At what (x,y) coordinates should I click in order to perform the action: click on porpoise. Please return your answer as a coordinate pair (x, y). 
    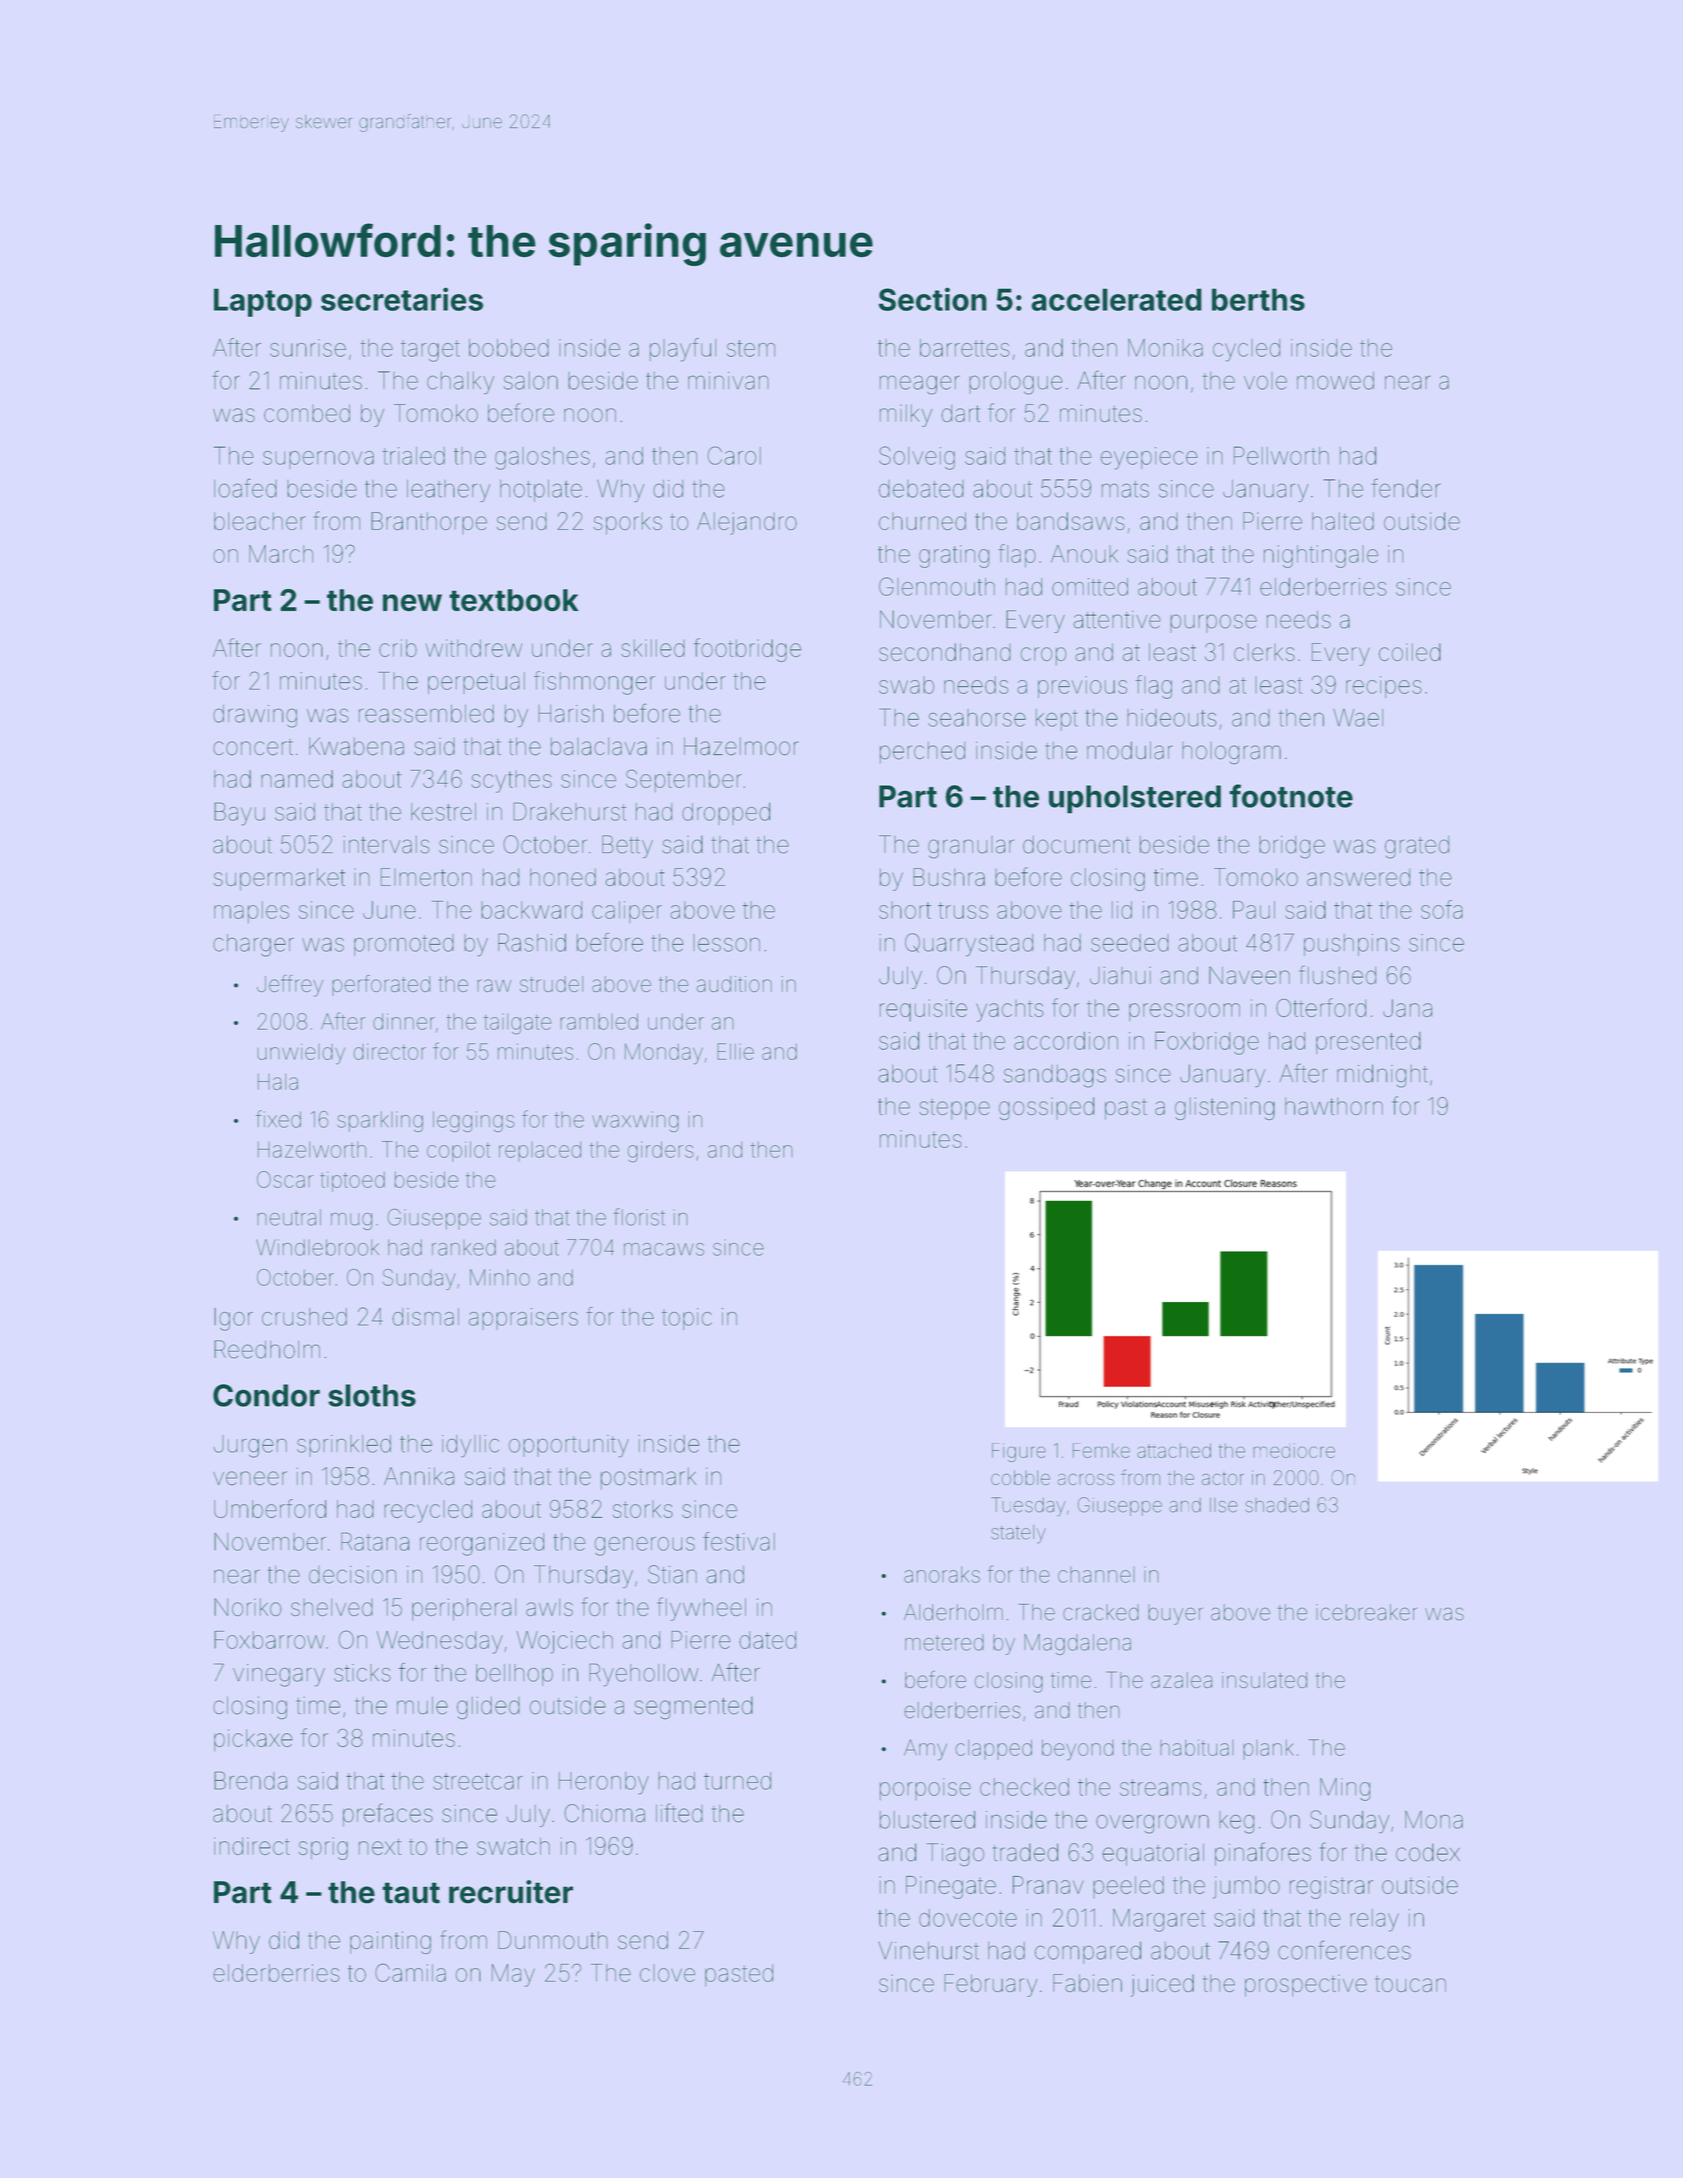
    Looking at the image, I should click on (925, 1789).
